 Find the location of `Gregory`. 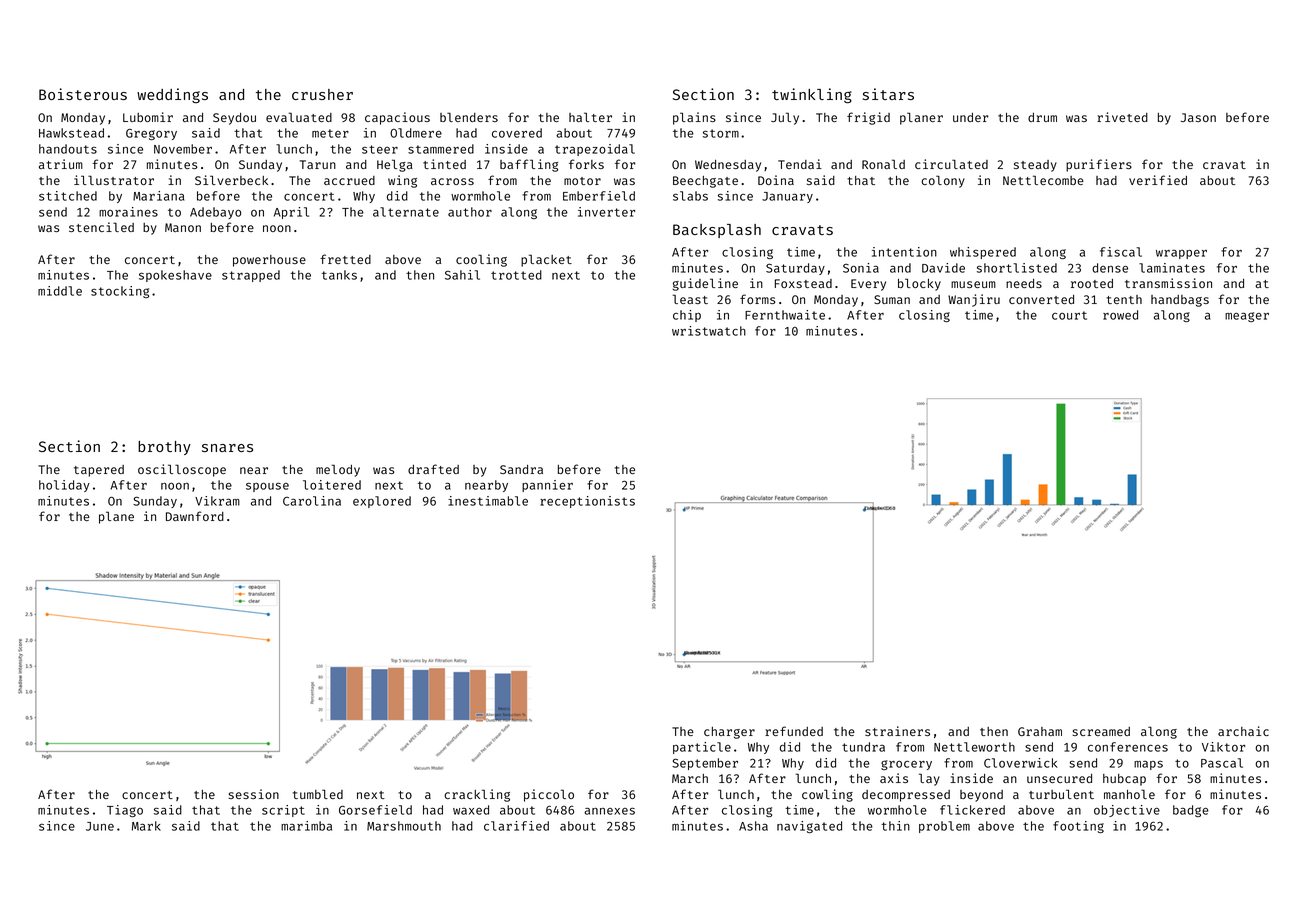

Gregory is located at coordinates (151, 134).
